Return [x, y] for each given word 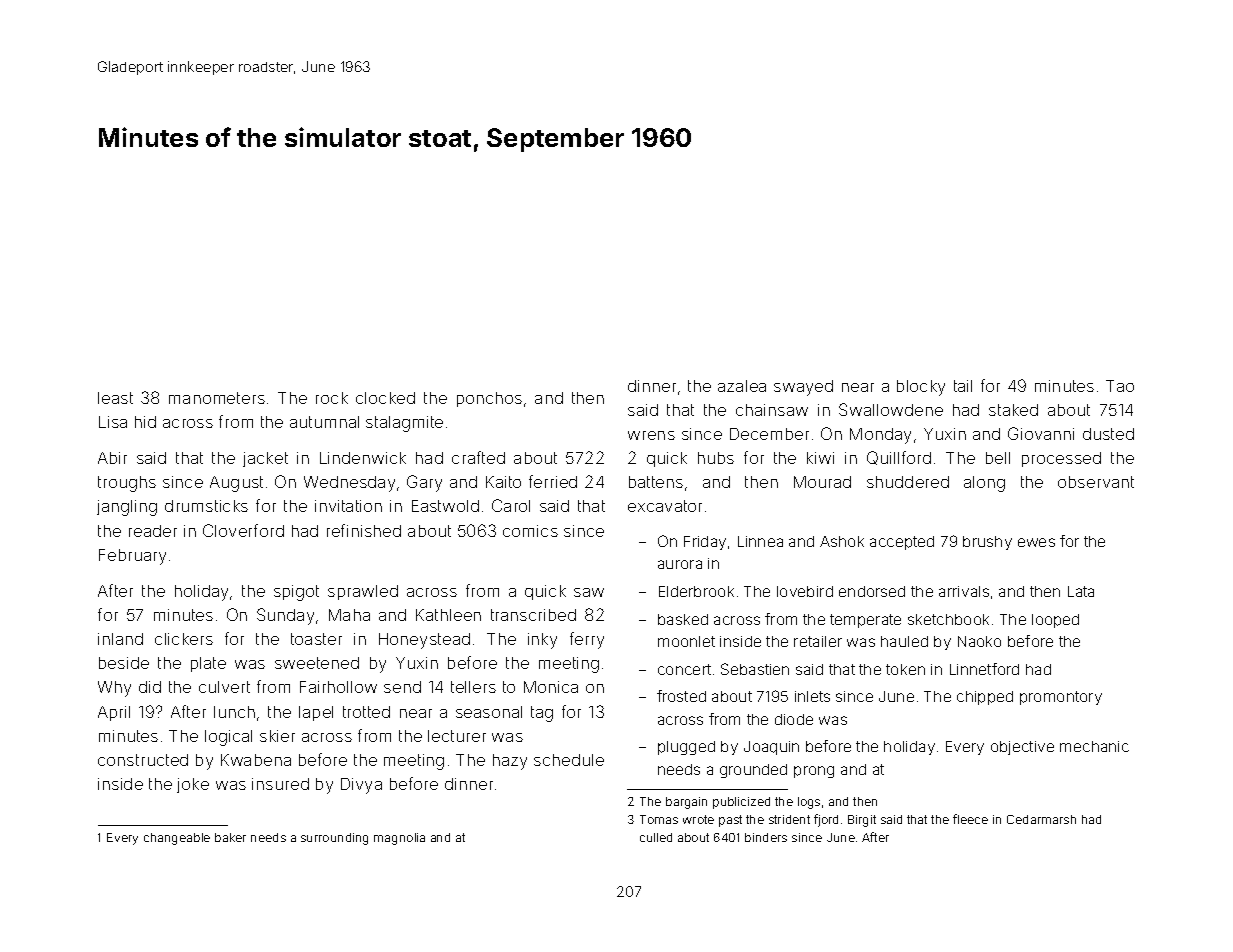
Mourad [822, 482]
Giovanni [1041, 433]
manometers [217, 398]
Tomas [659, 819]
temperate [865, 621]
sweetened [317, 663]
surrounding [334, 839]
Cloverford [243, 530]
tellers [473, 687]
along [984, 484]
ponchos [489, 399]
